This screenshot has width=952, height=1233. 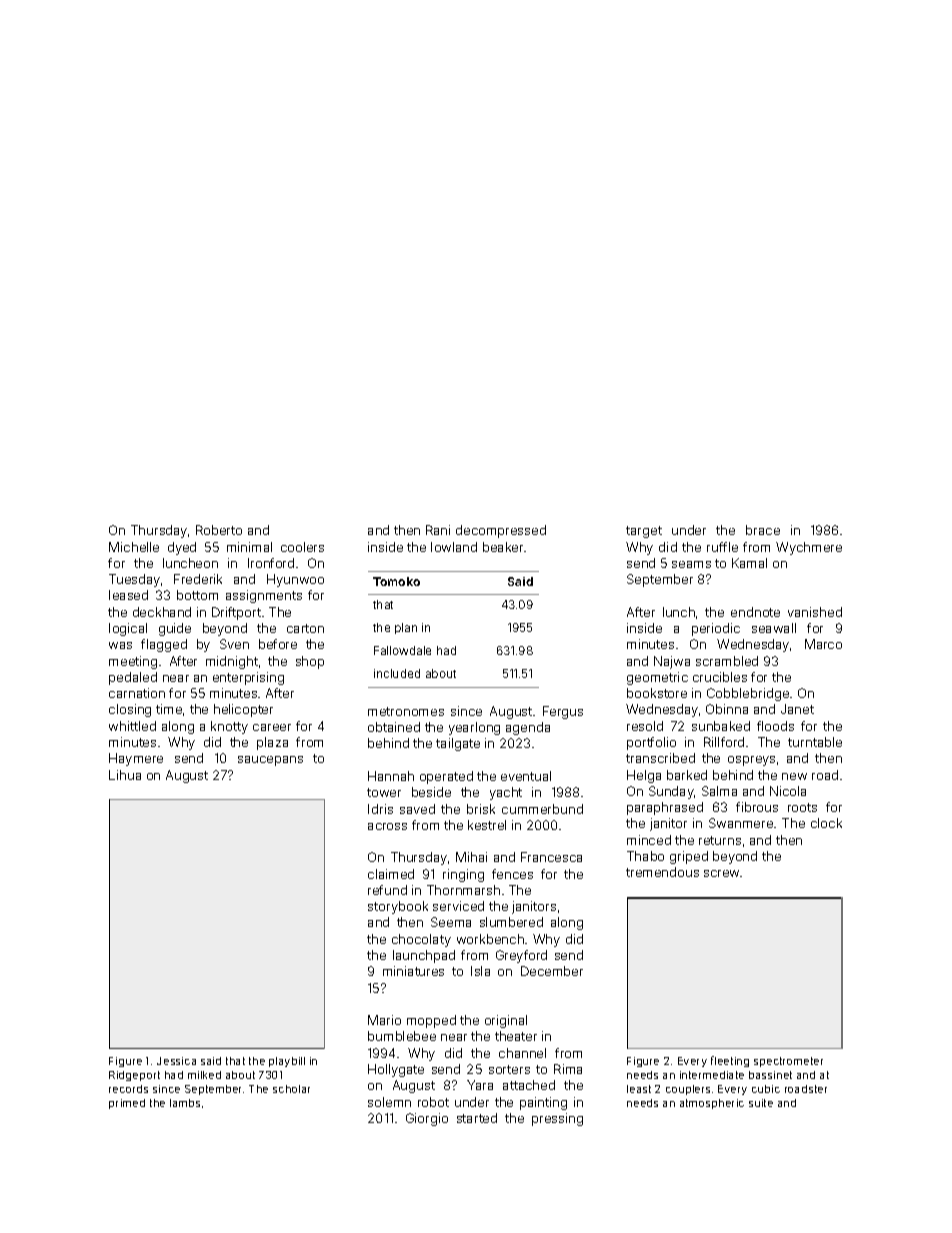 I want to click on brace, so click(x=763, y=530).
